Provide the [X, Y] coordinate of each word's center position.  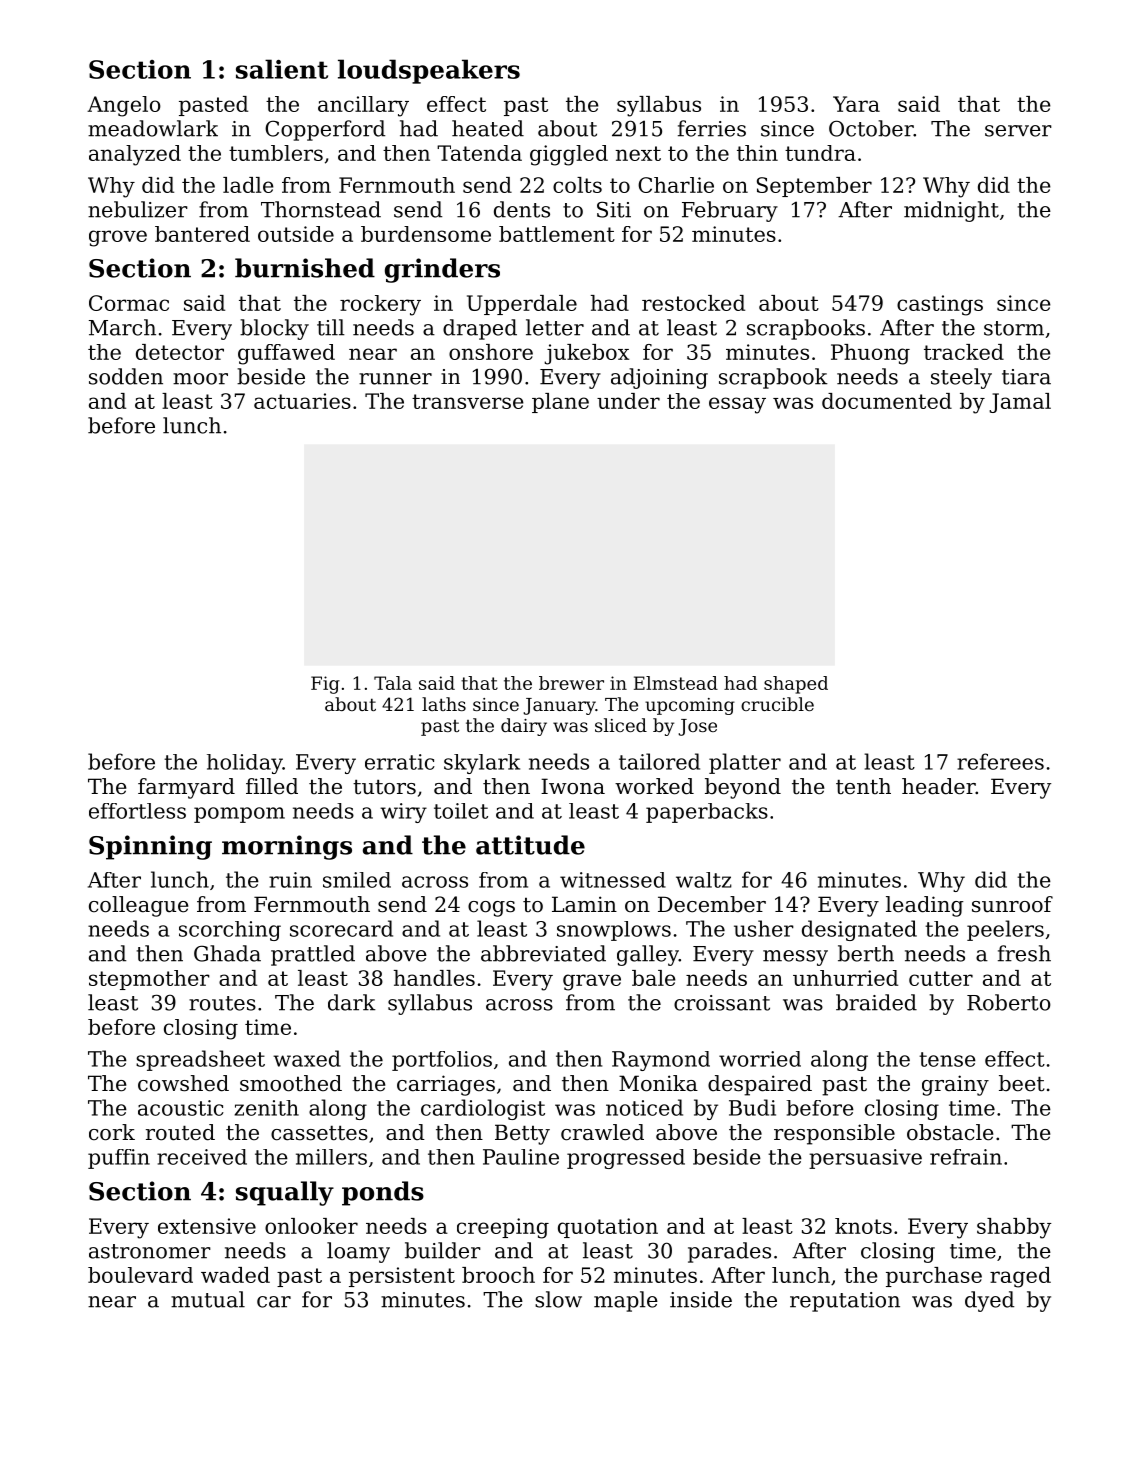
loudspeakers [429, 71]
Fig [325, 685]
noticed [644, 1107]
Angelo [124, 106]
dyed [989, 1301]
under [628, 401]
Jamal [1020, 403]
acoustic [181, 1108]
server [1018, 131]
